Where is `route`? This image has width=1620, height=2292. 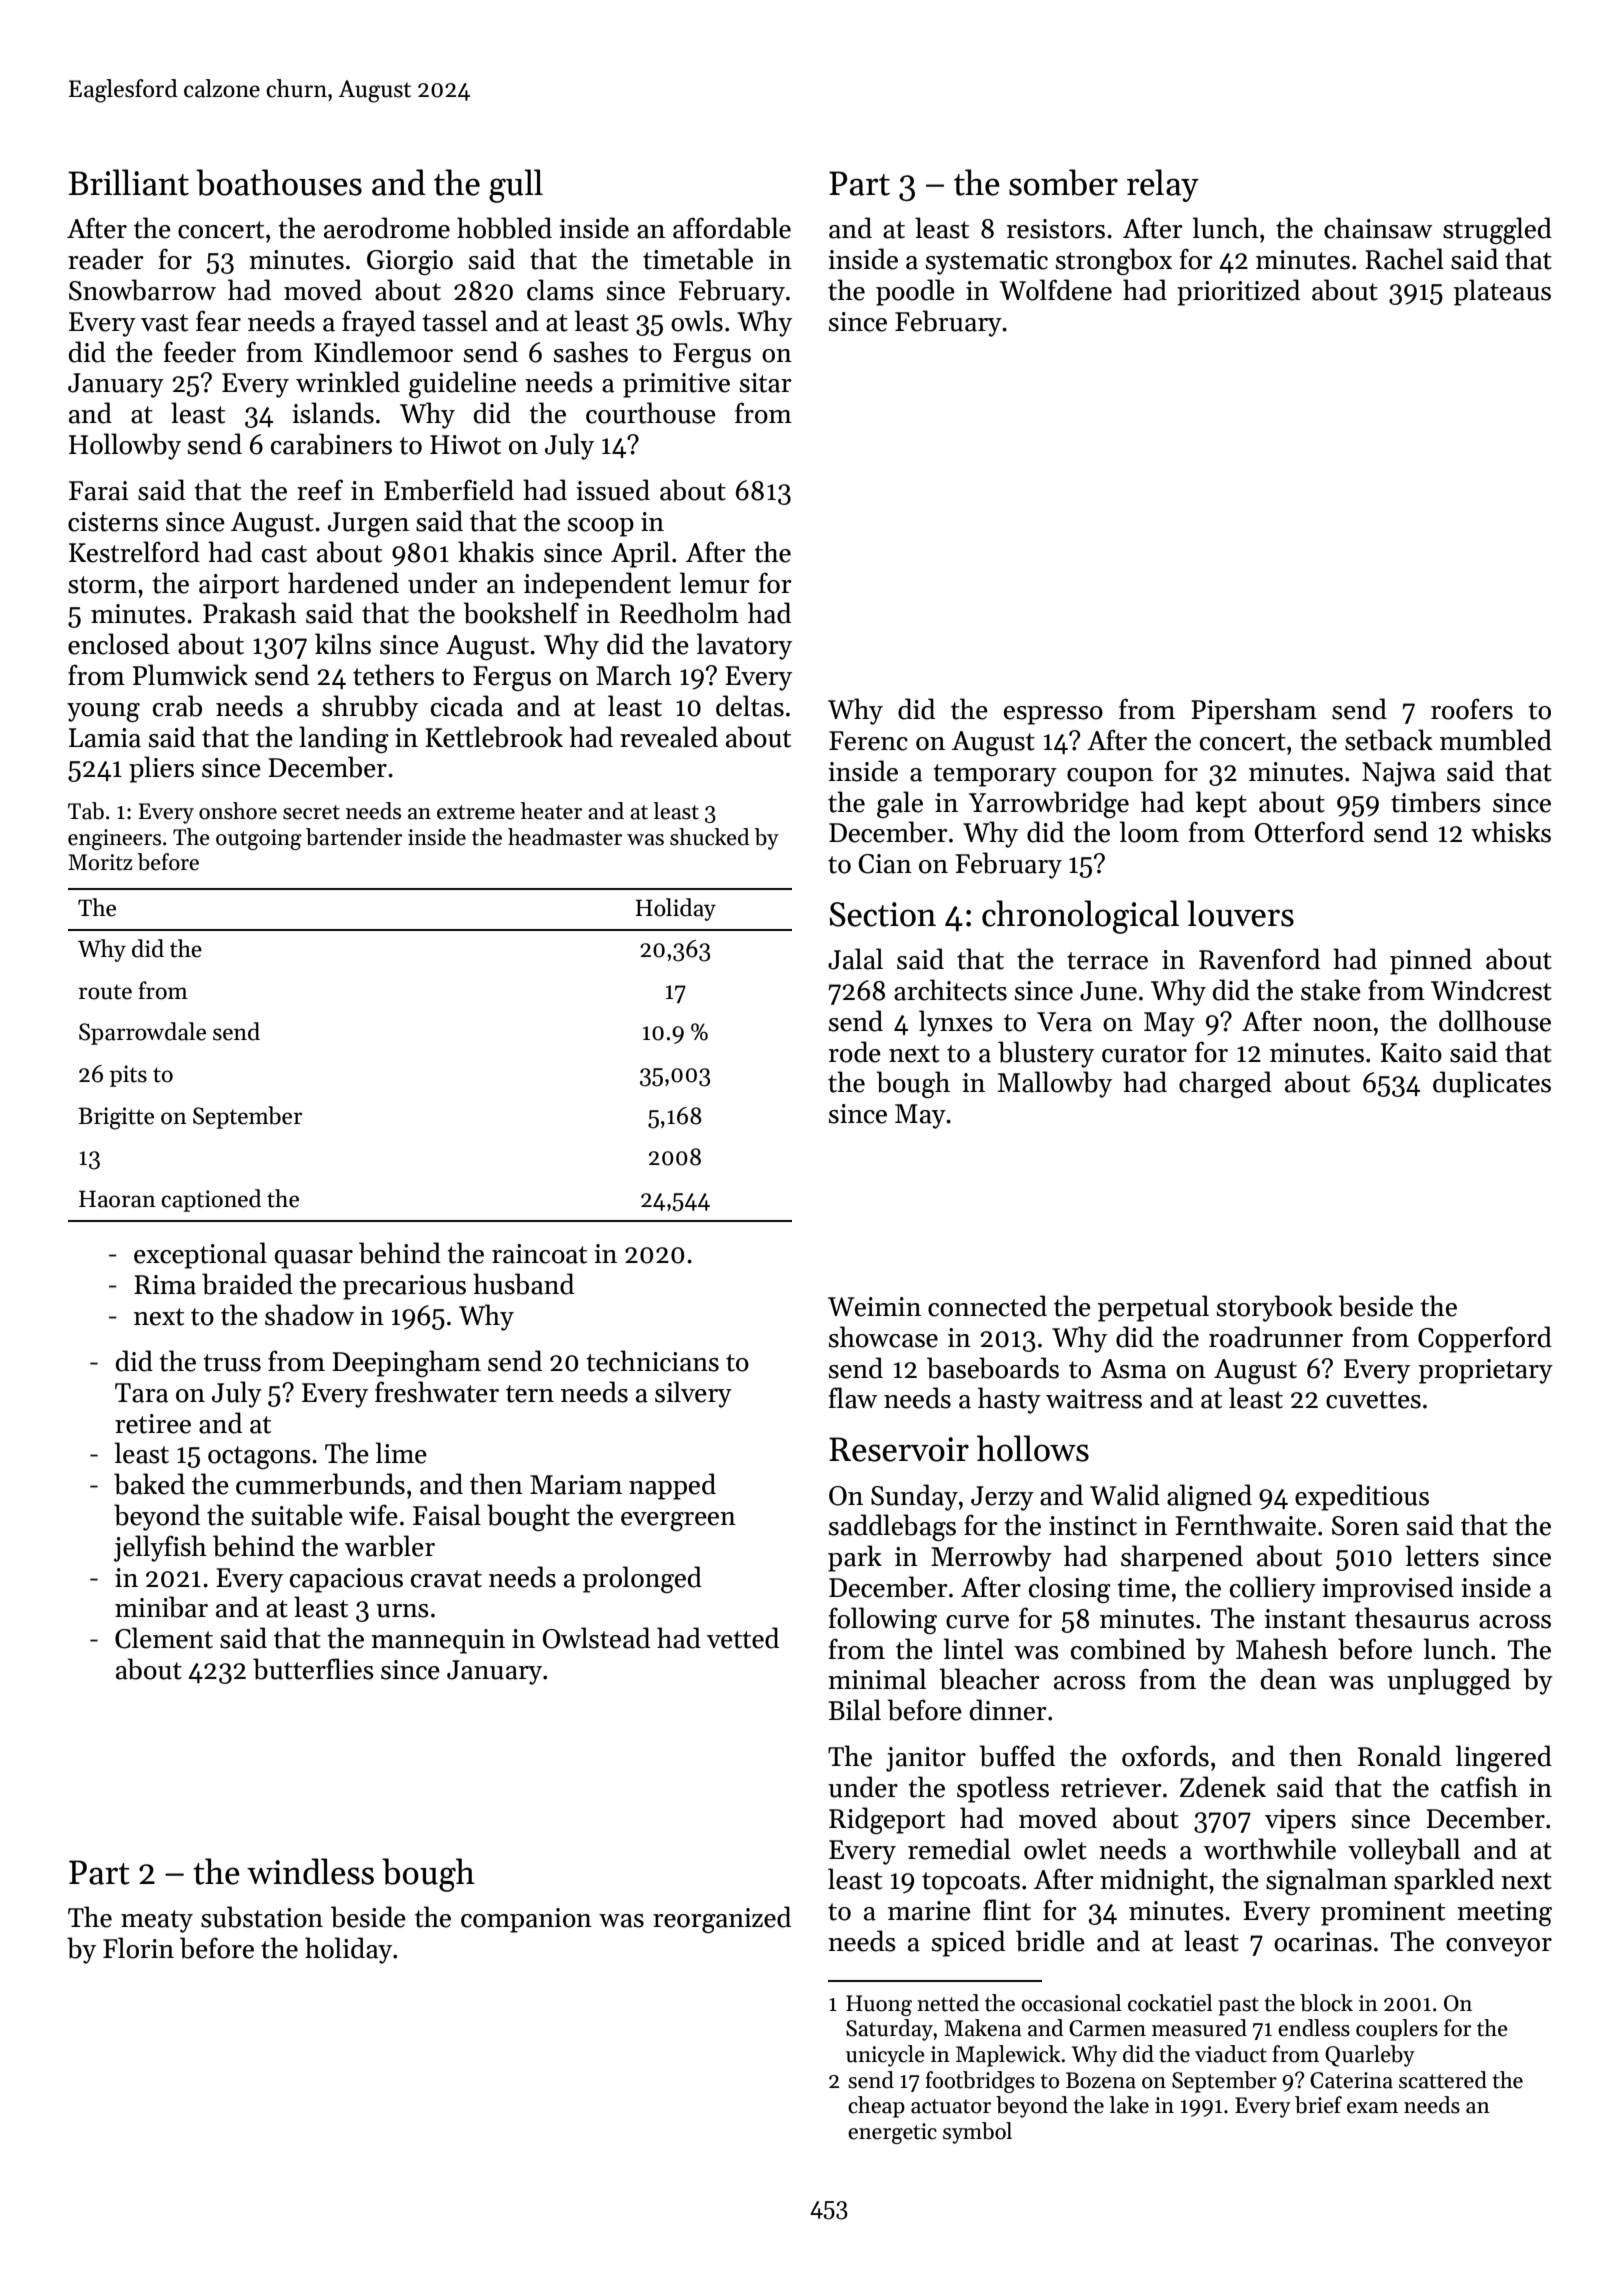
route is located at coordinates (105, 992).
